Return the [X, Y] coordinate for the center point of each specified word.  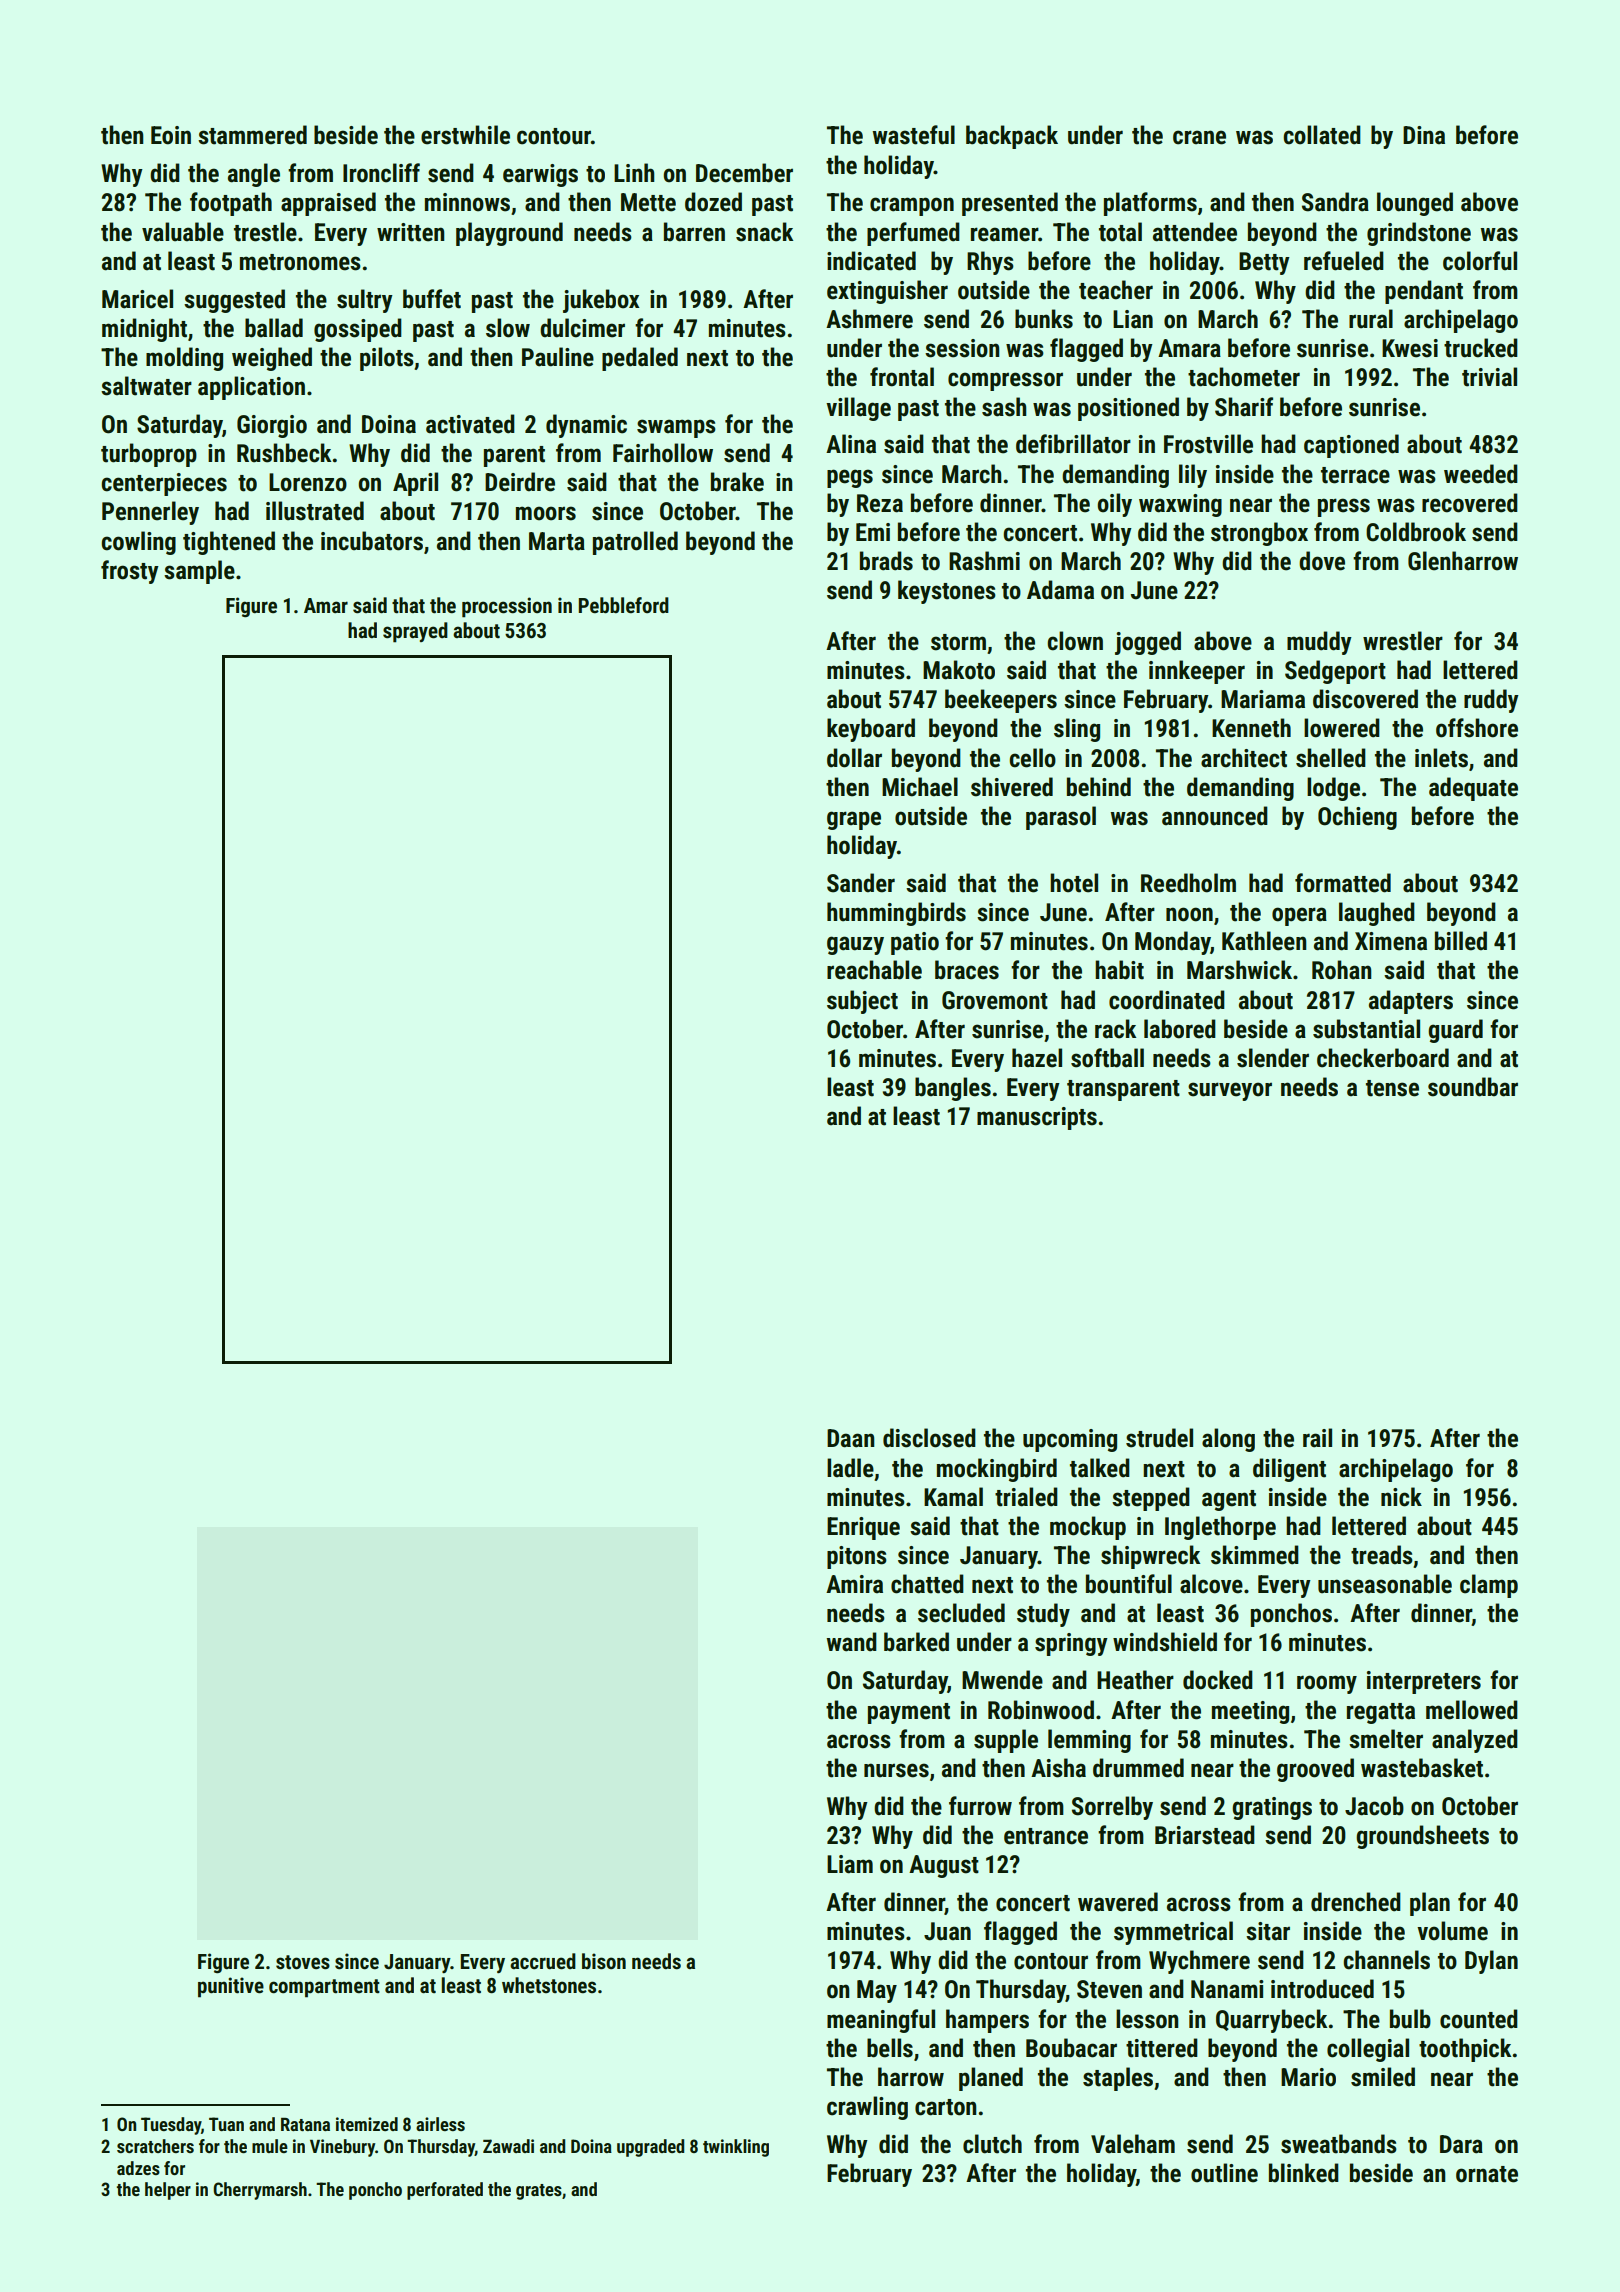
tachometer [1244, 377]
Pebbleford [623, 605]
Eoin [171, 135]
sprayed [415, 632]
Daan [850, 1438]
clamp [1489, 1586]
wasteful [913, 135]
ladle [850, 1468]
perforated [445, 2191]
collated [1322, 135]
